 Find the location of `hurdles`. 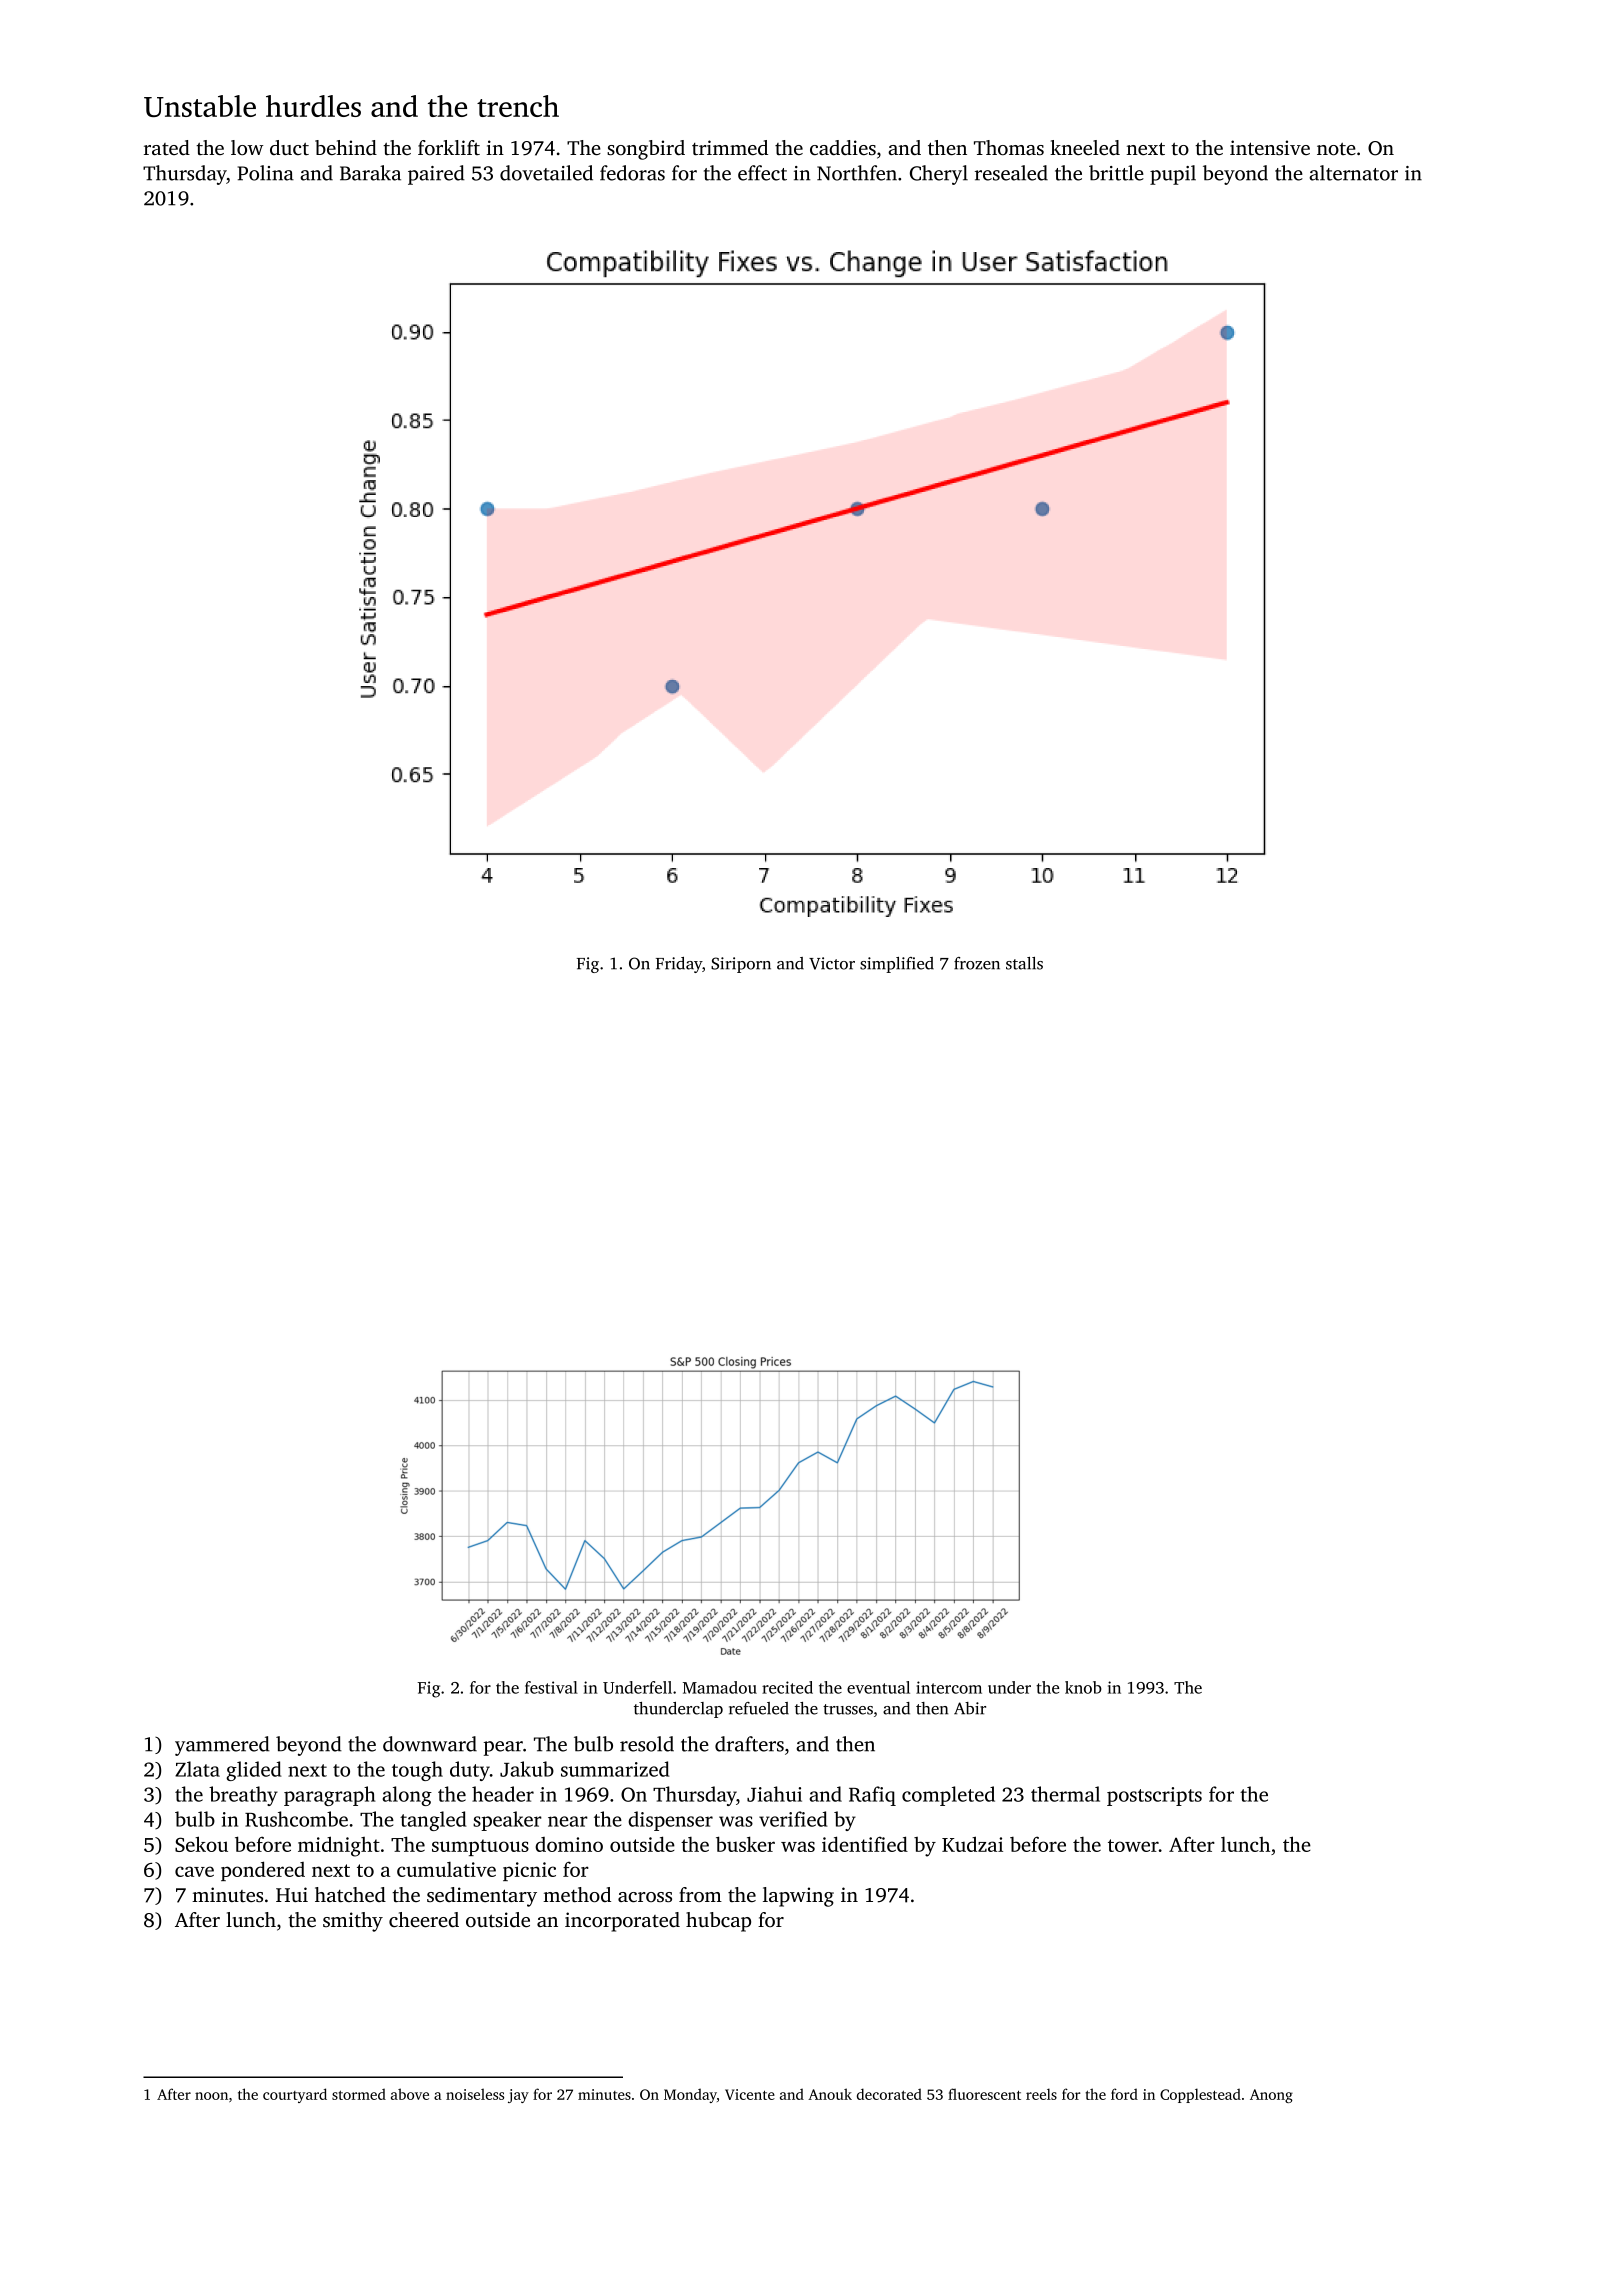

hurdles is located at coordinates (313, 106).
